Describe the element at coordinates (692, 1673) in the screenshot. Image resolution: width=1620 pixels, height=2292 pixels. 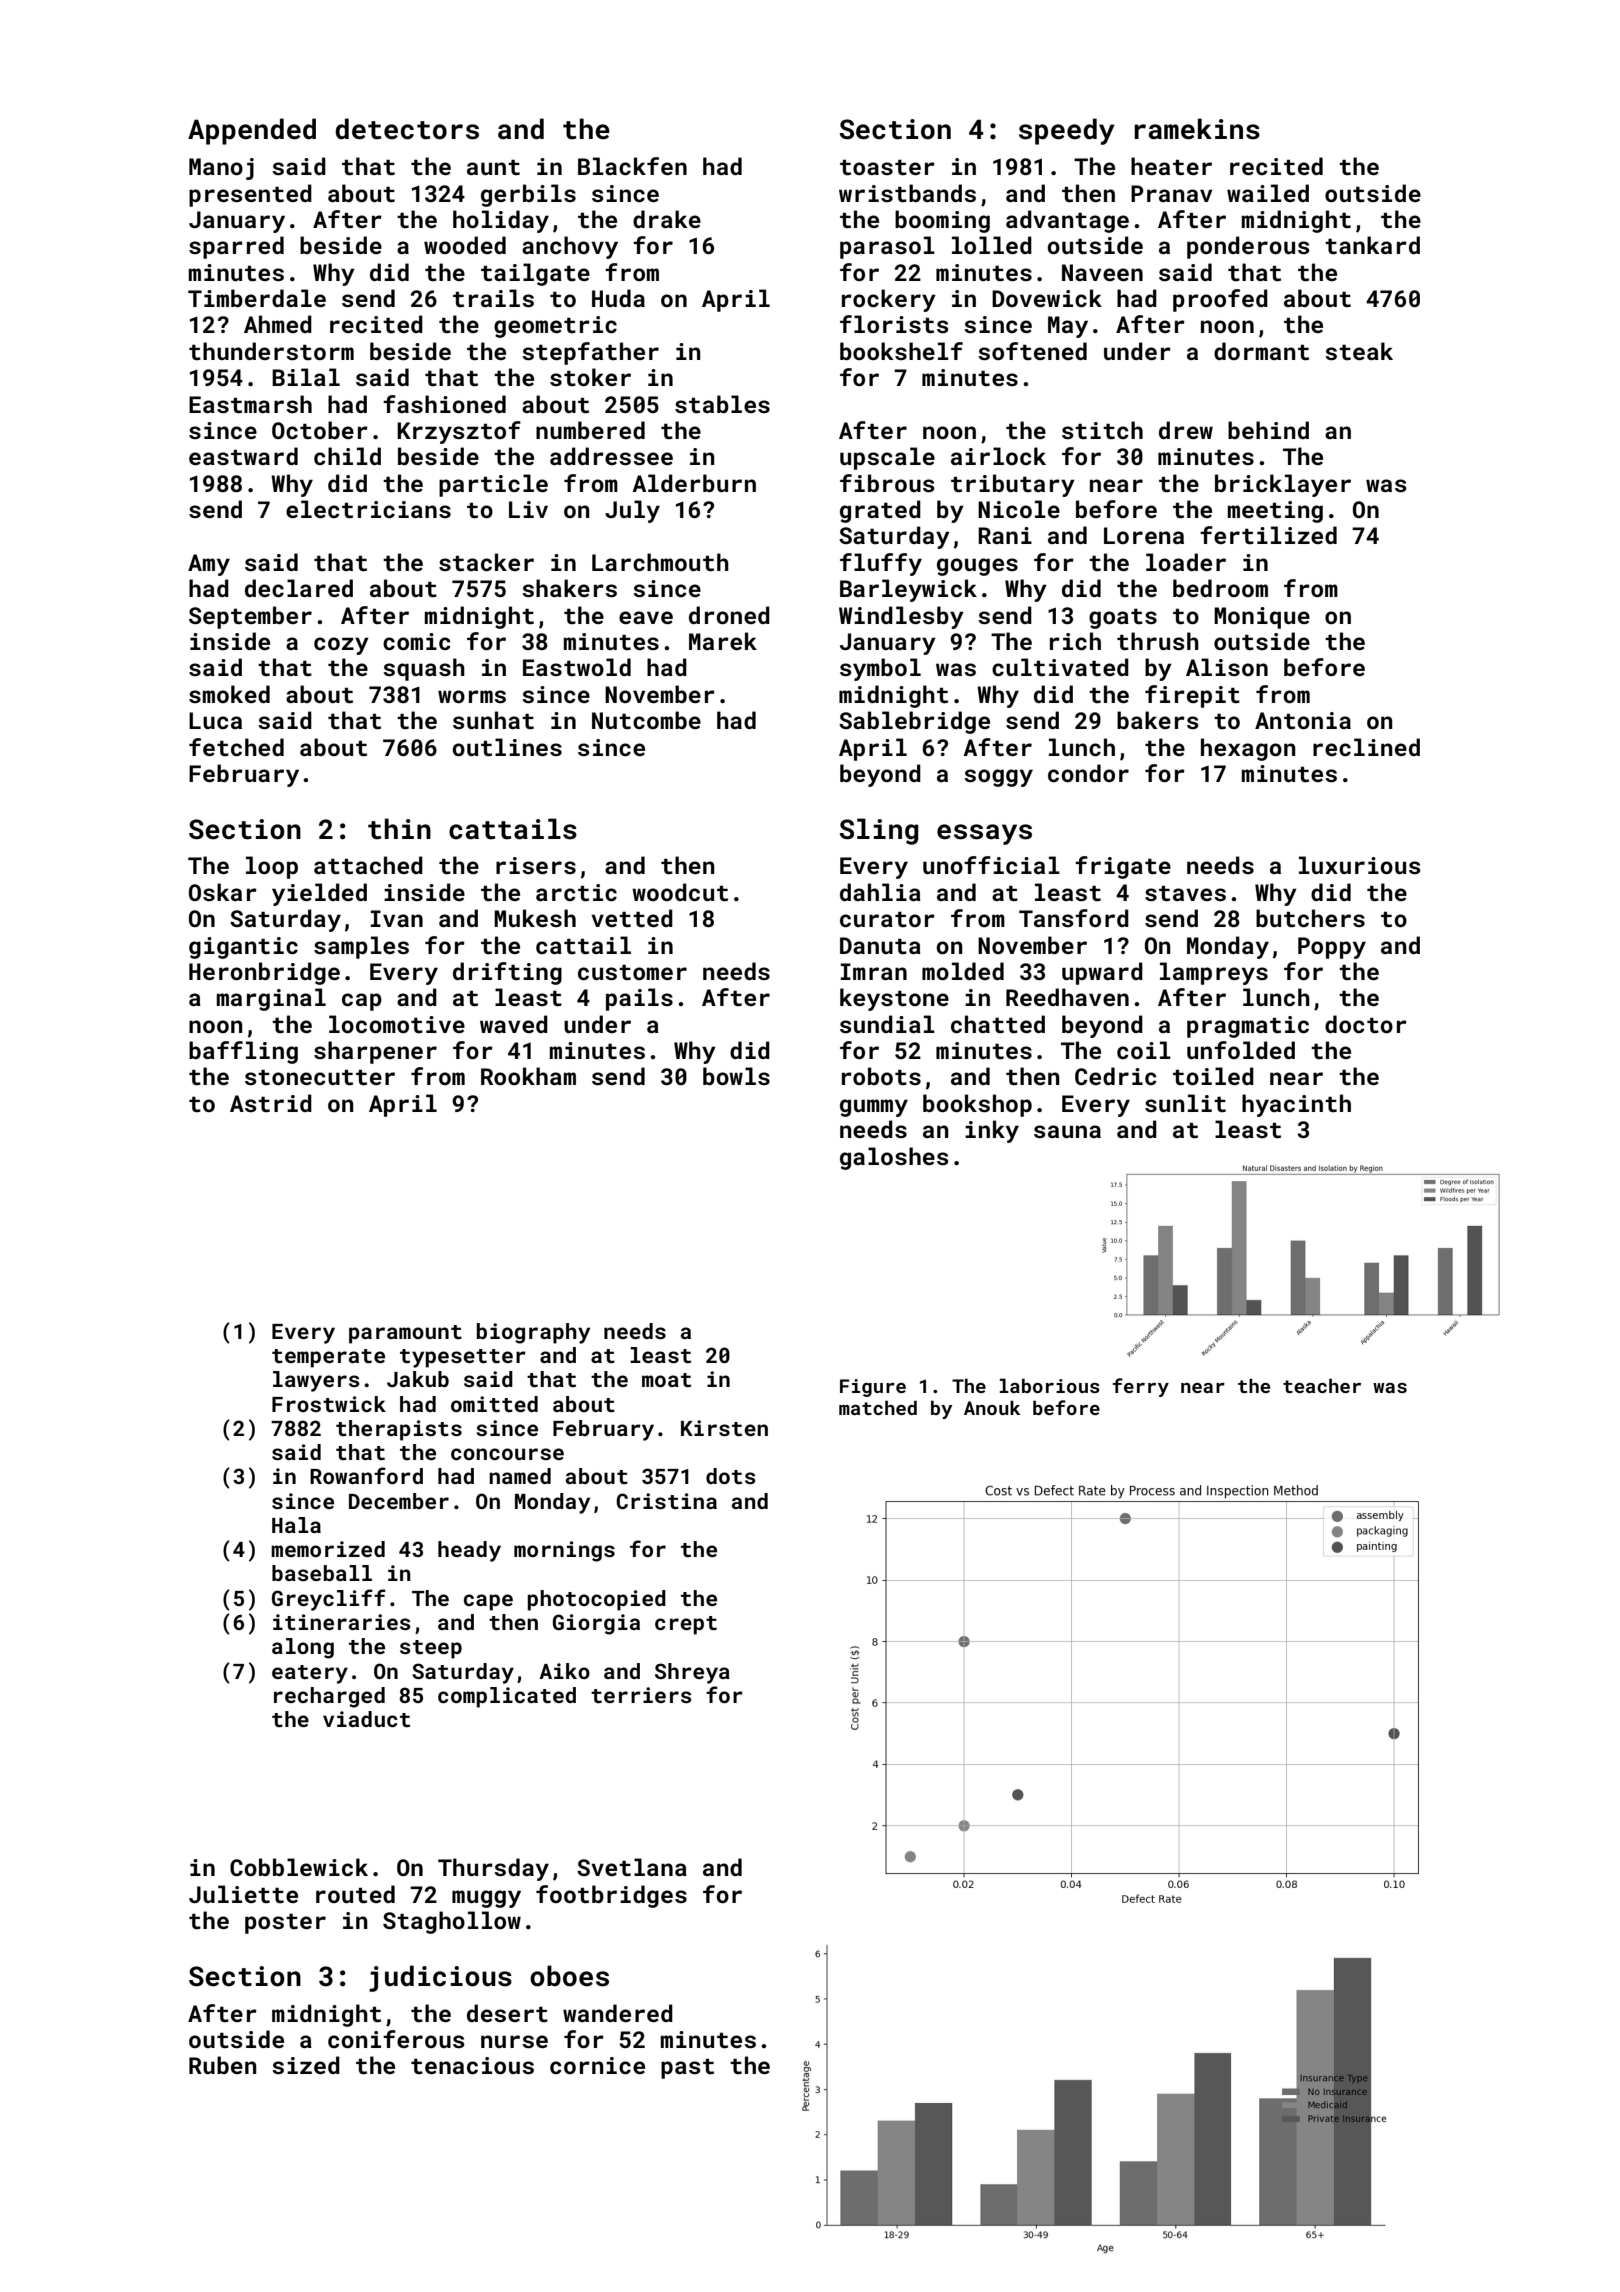
I see `Shreya` at that location.
